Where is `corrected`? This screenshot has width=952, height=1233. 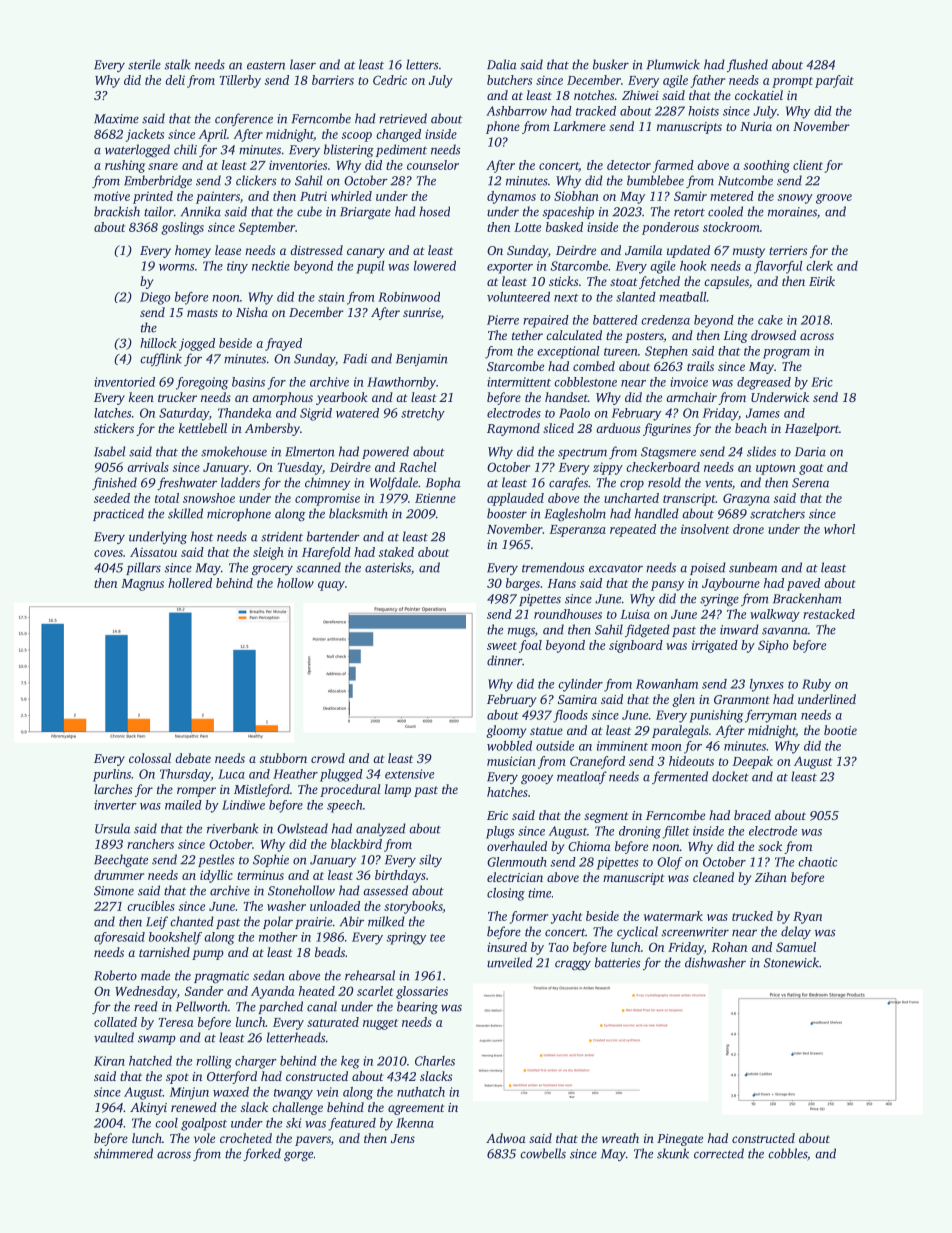 corrected is located at coordinates (719, 1153).
